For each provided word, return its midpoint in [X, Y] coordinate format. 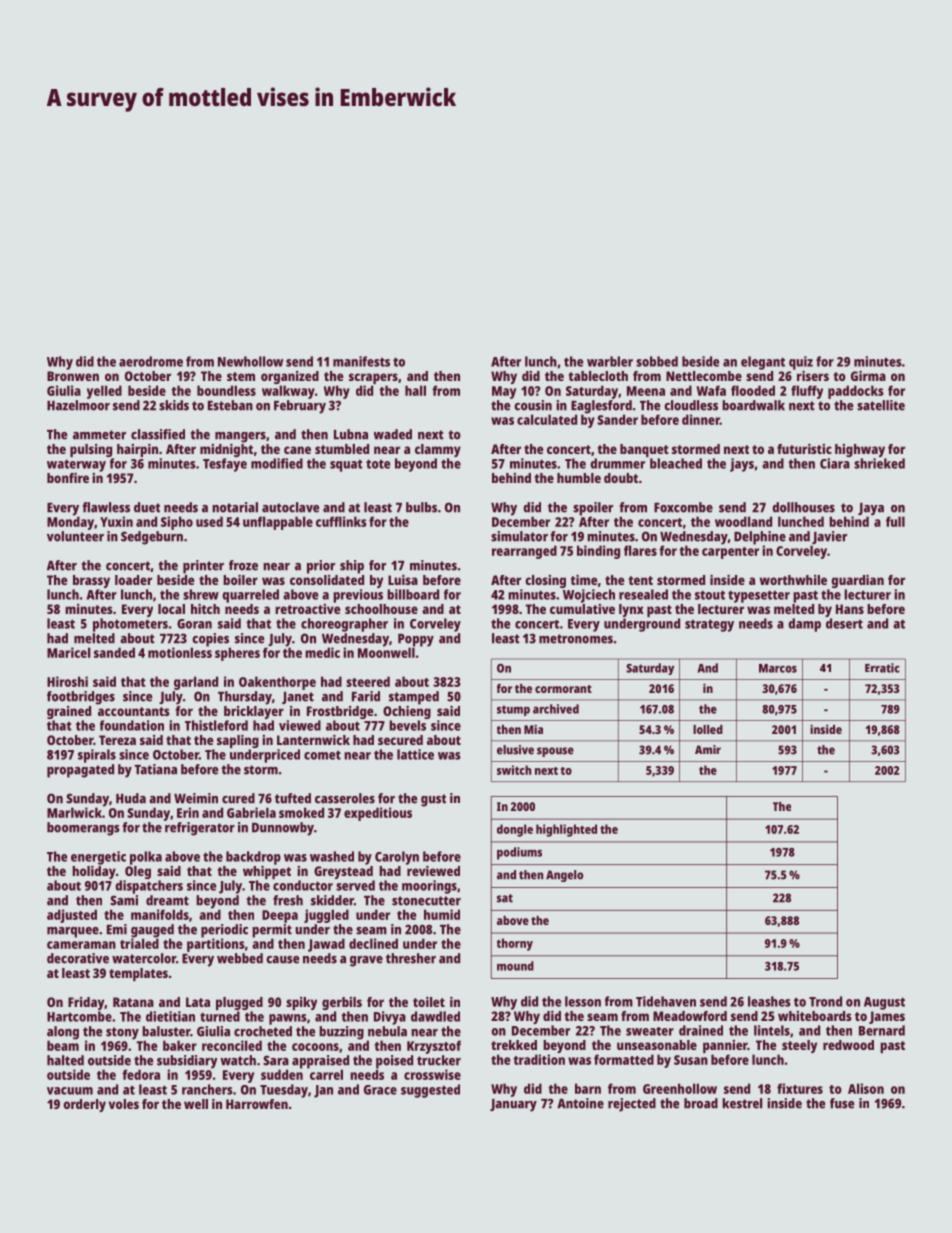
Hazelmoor [78, 405]
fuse [842, 1103]
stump [513, 710]
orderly [84, 1105]
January [513, 1105]
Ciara [835, 463]
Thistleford [216, 725]
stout [710, 595]
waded [393, 434]
